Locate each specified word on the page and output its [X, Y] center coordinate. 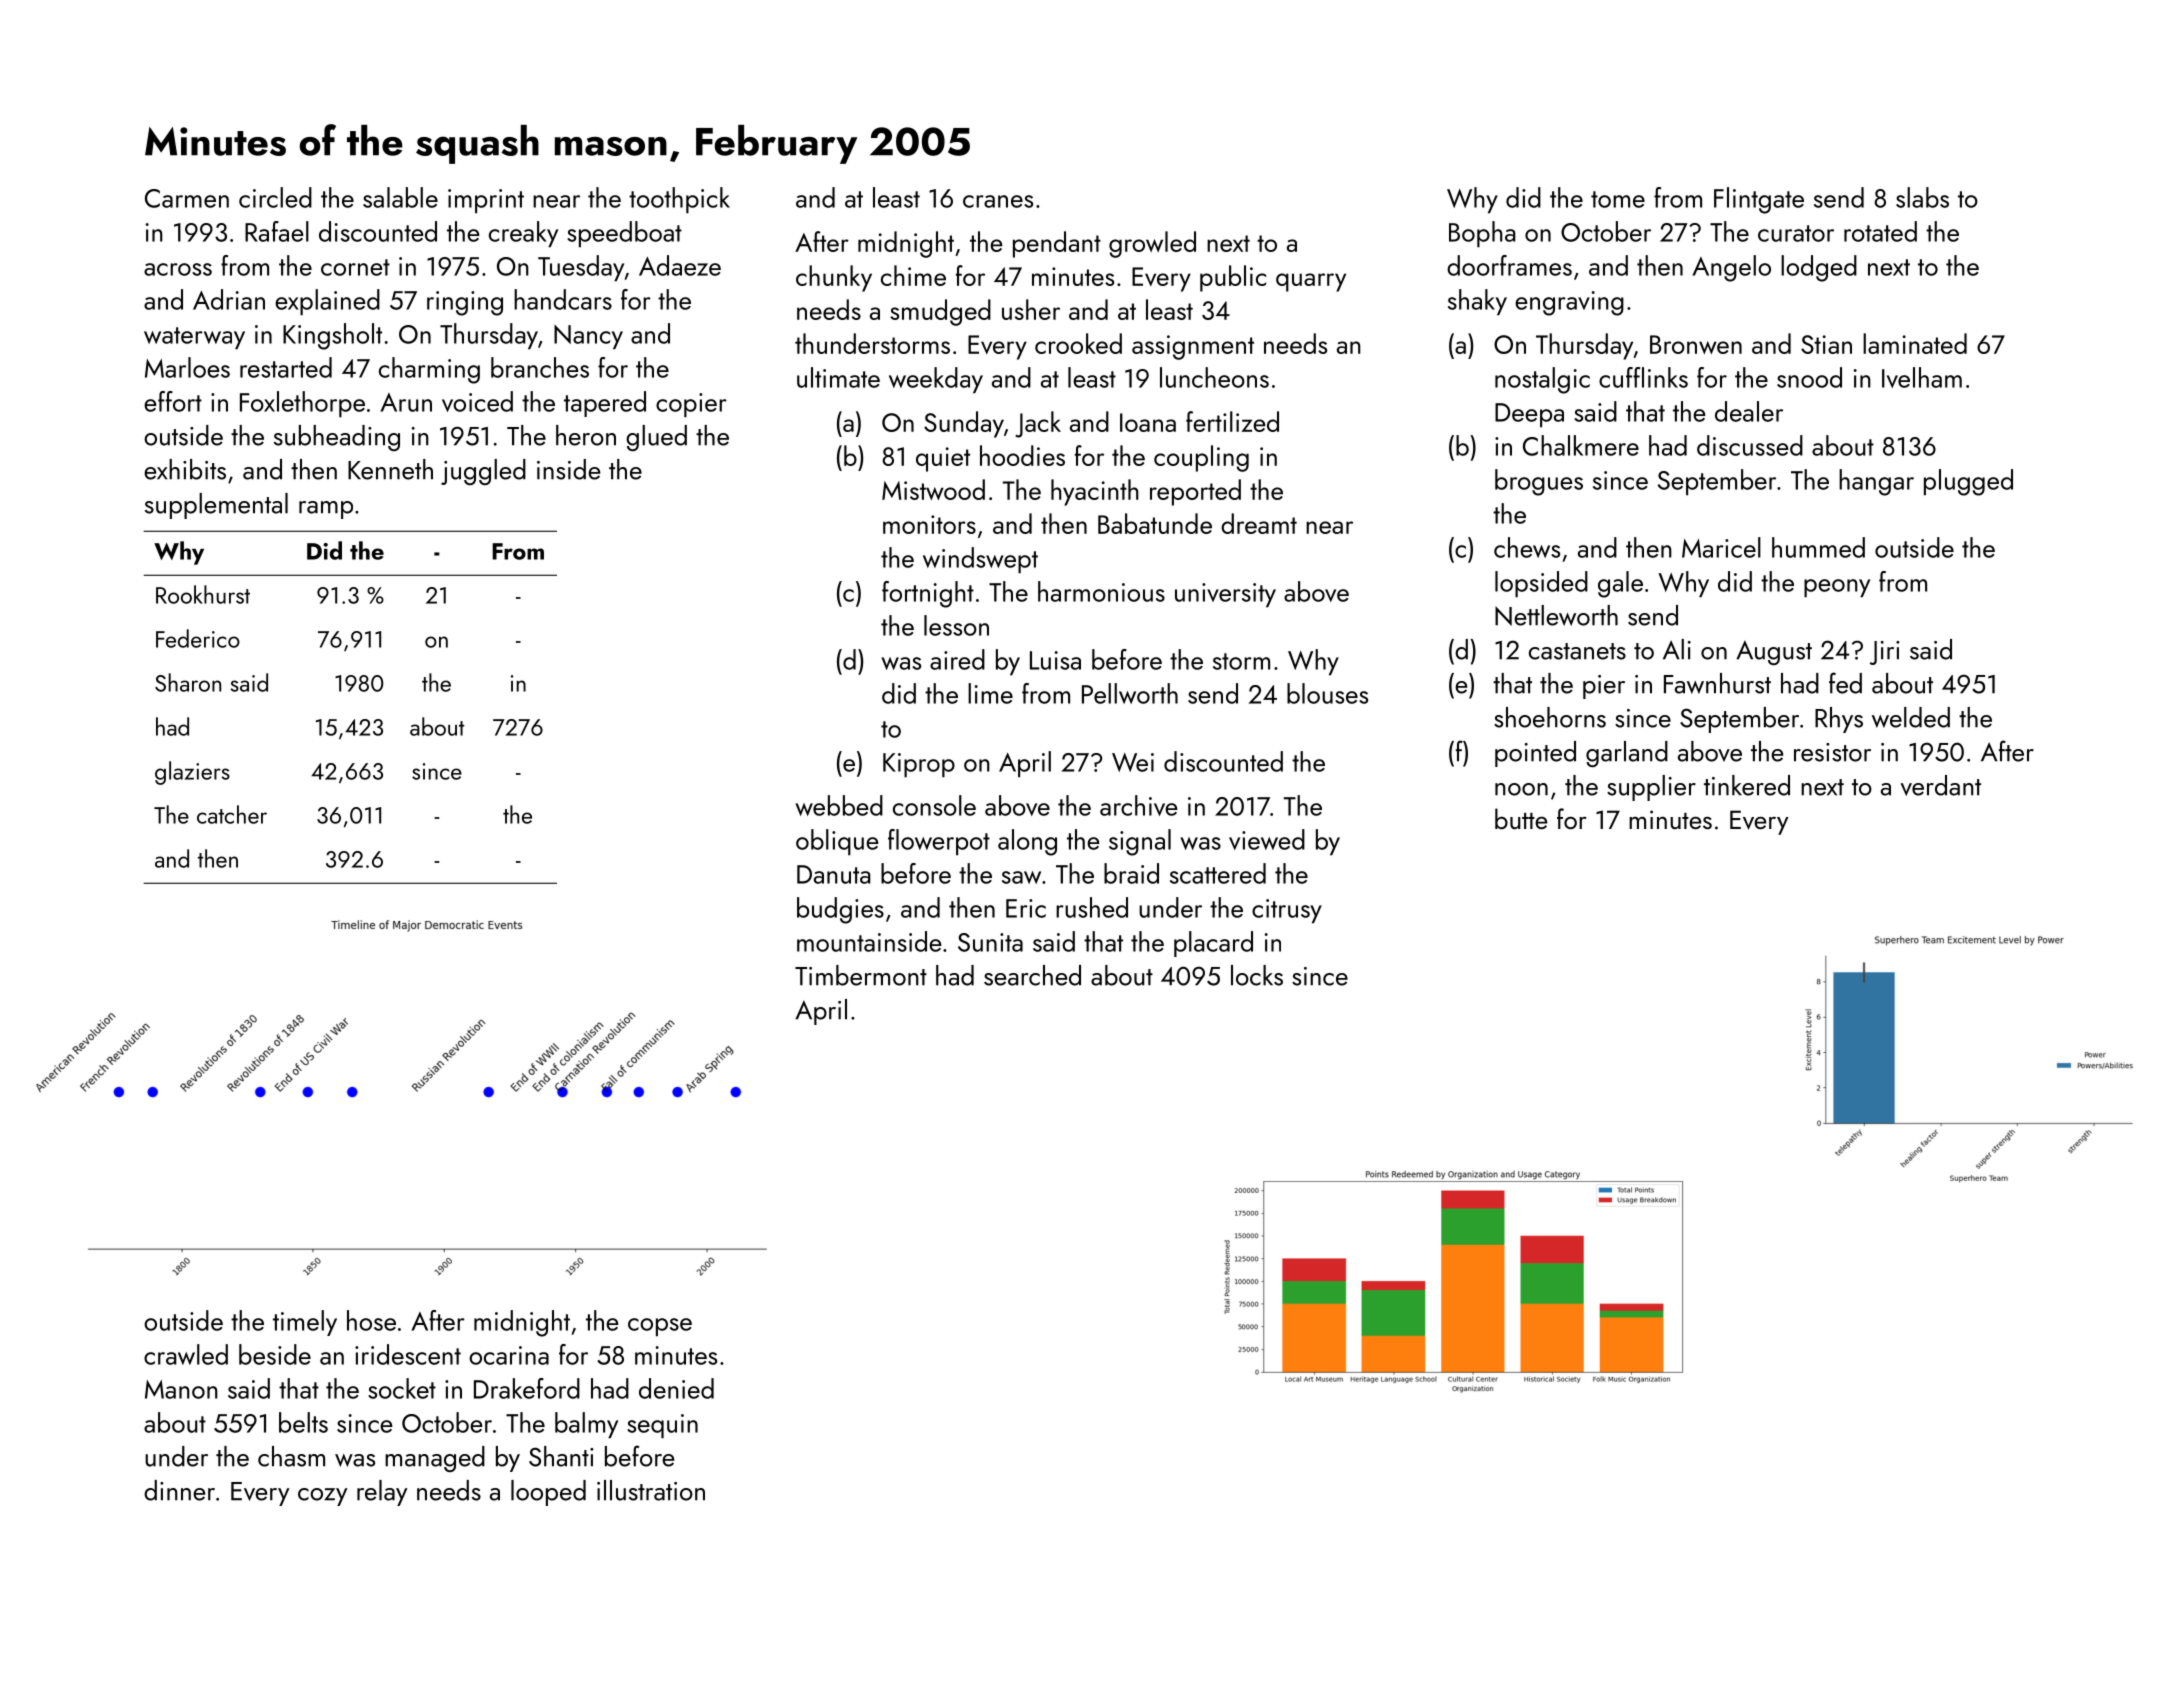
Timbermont [861, 975]
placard [1213, 944]
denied [676, 1388]
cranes [998, 201]
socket [402, 1388]
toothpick [679, 200]
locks [1257, 975]
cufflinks [1643, 377]
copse [660, 1327]
